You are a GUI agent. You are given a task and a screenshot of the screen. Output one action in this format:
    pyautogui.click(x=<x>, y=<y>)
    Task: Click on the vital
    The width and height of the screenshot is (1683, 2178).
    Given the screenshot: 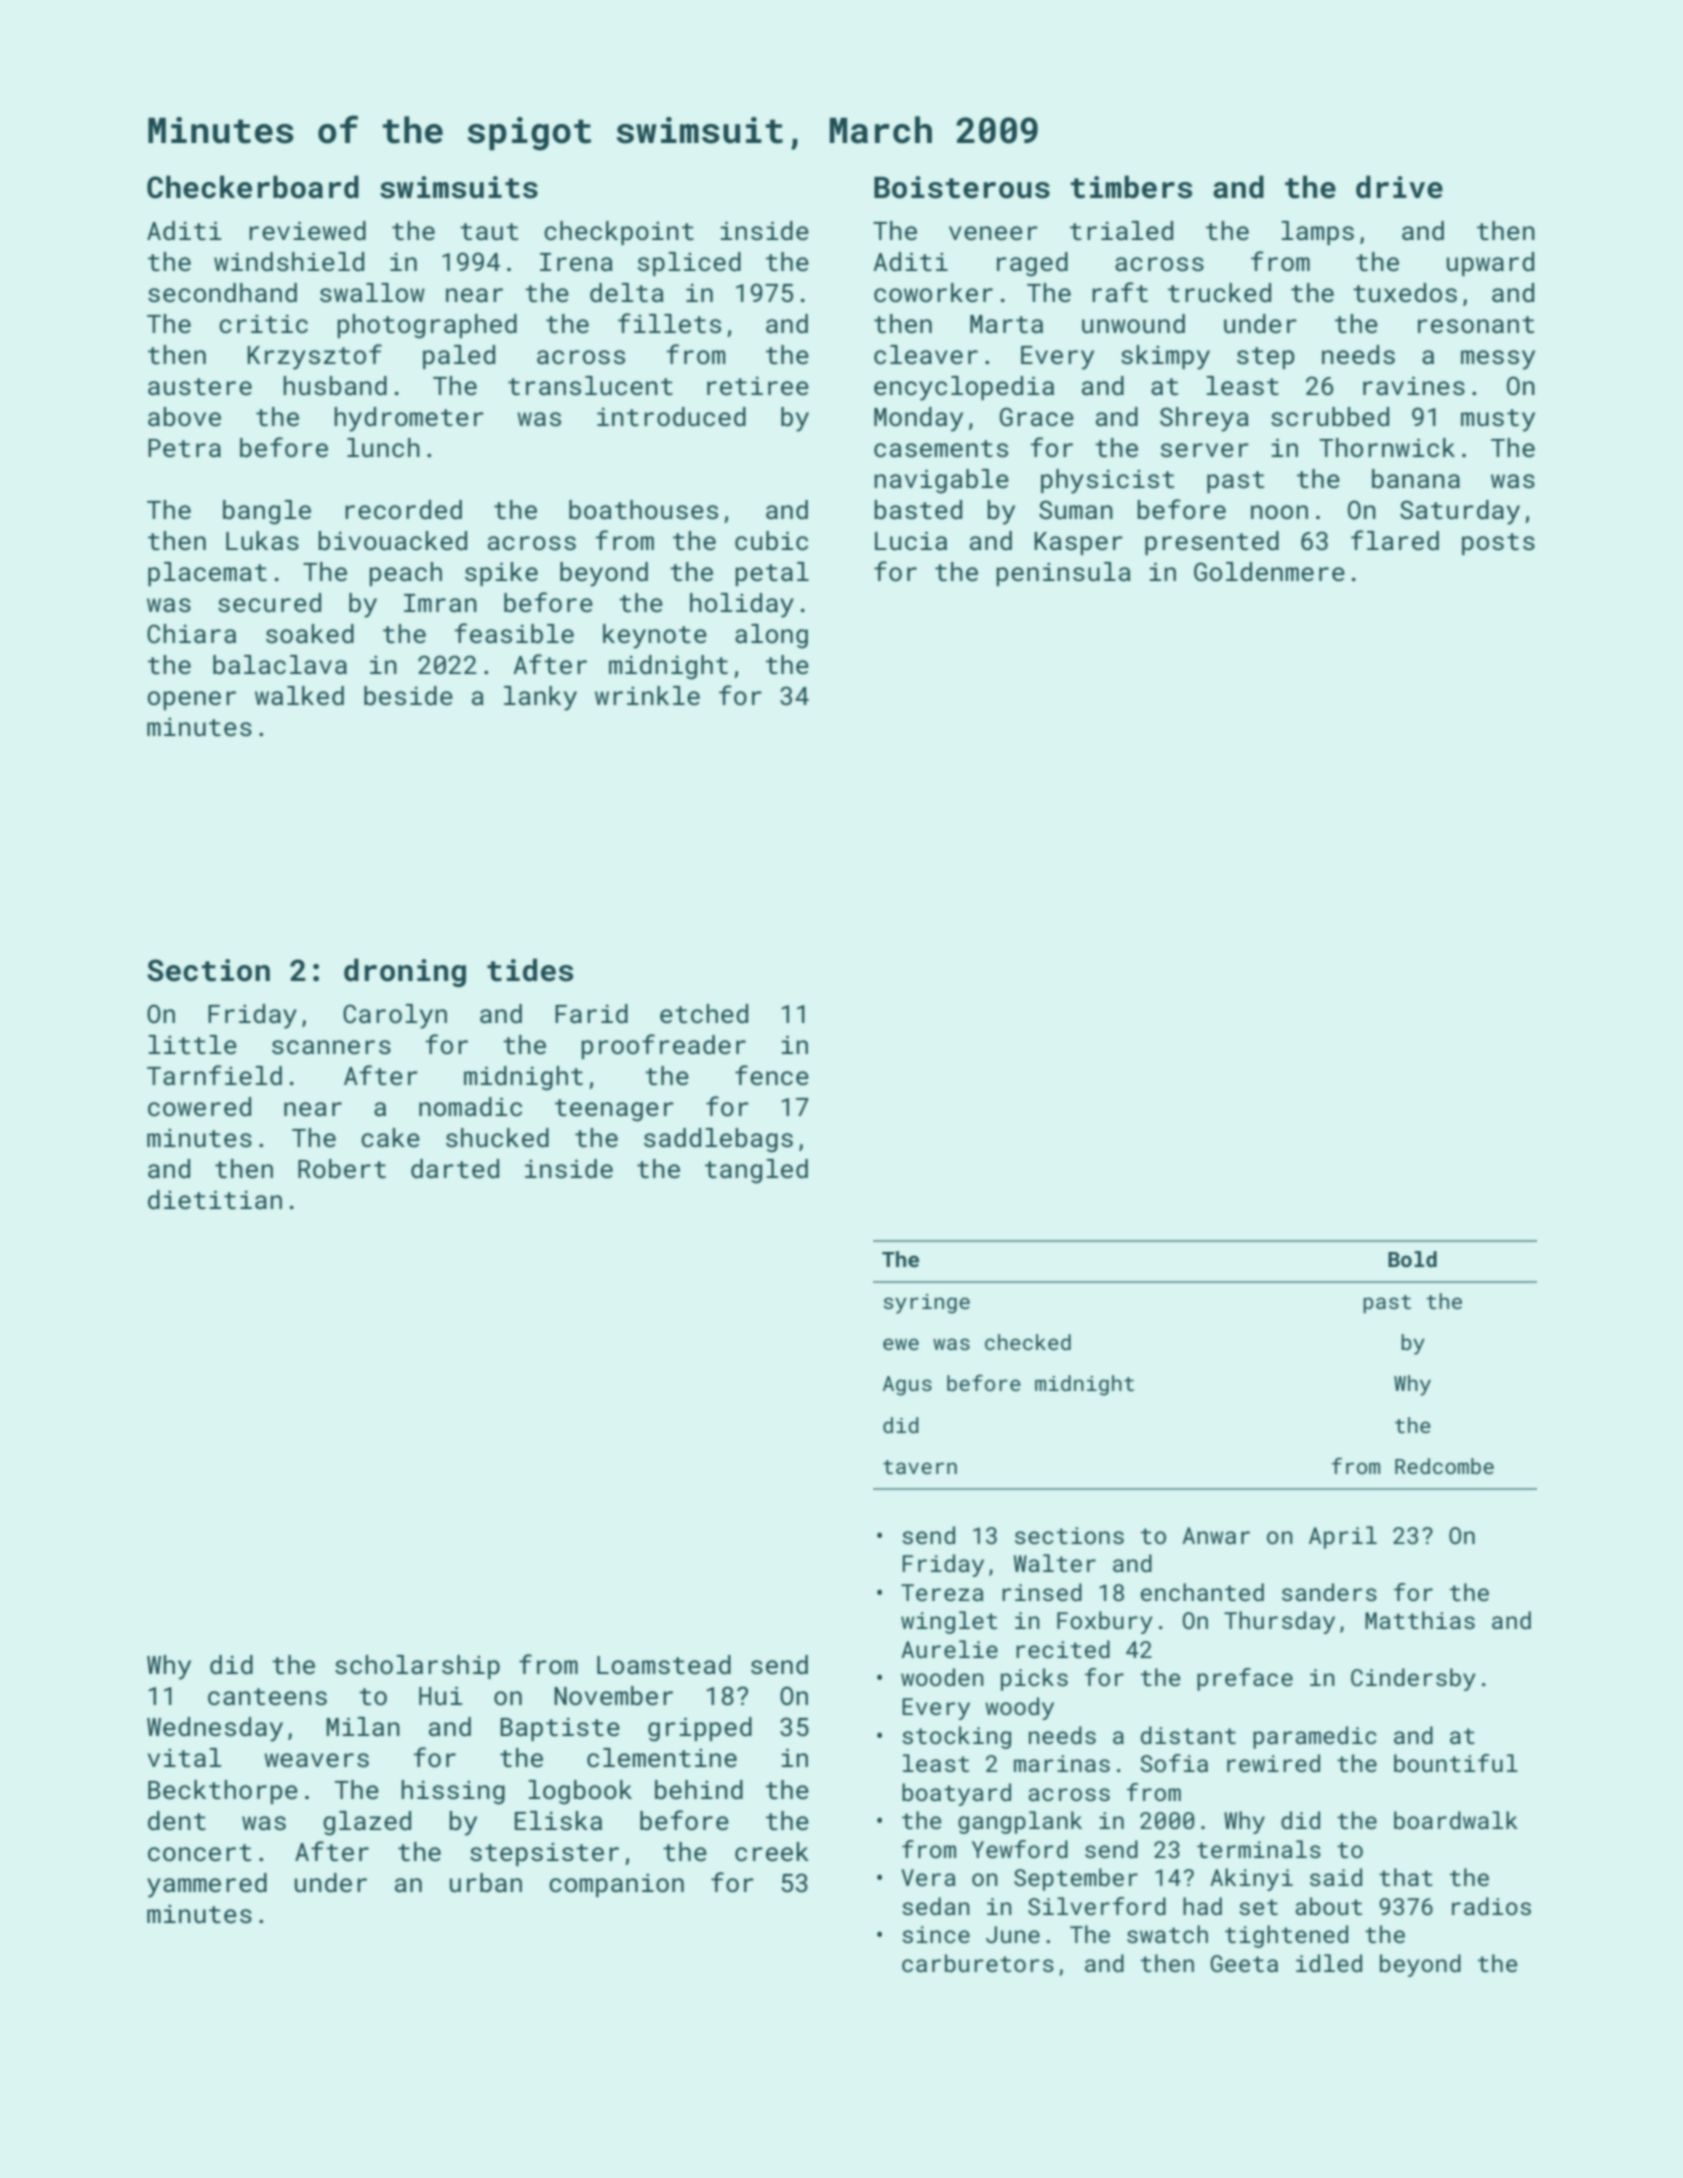 What is the action you would take?
    pyautogui.click(x=184, y=1758)
